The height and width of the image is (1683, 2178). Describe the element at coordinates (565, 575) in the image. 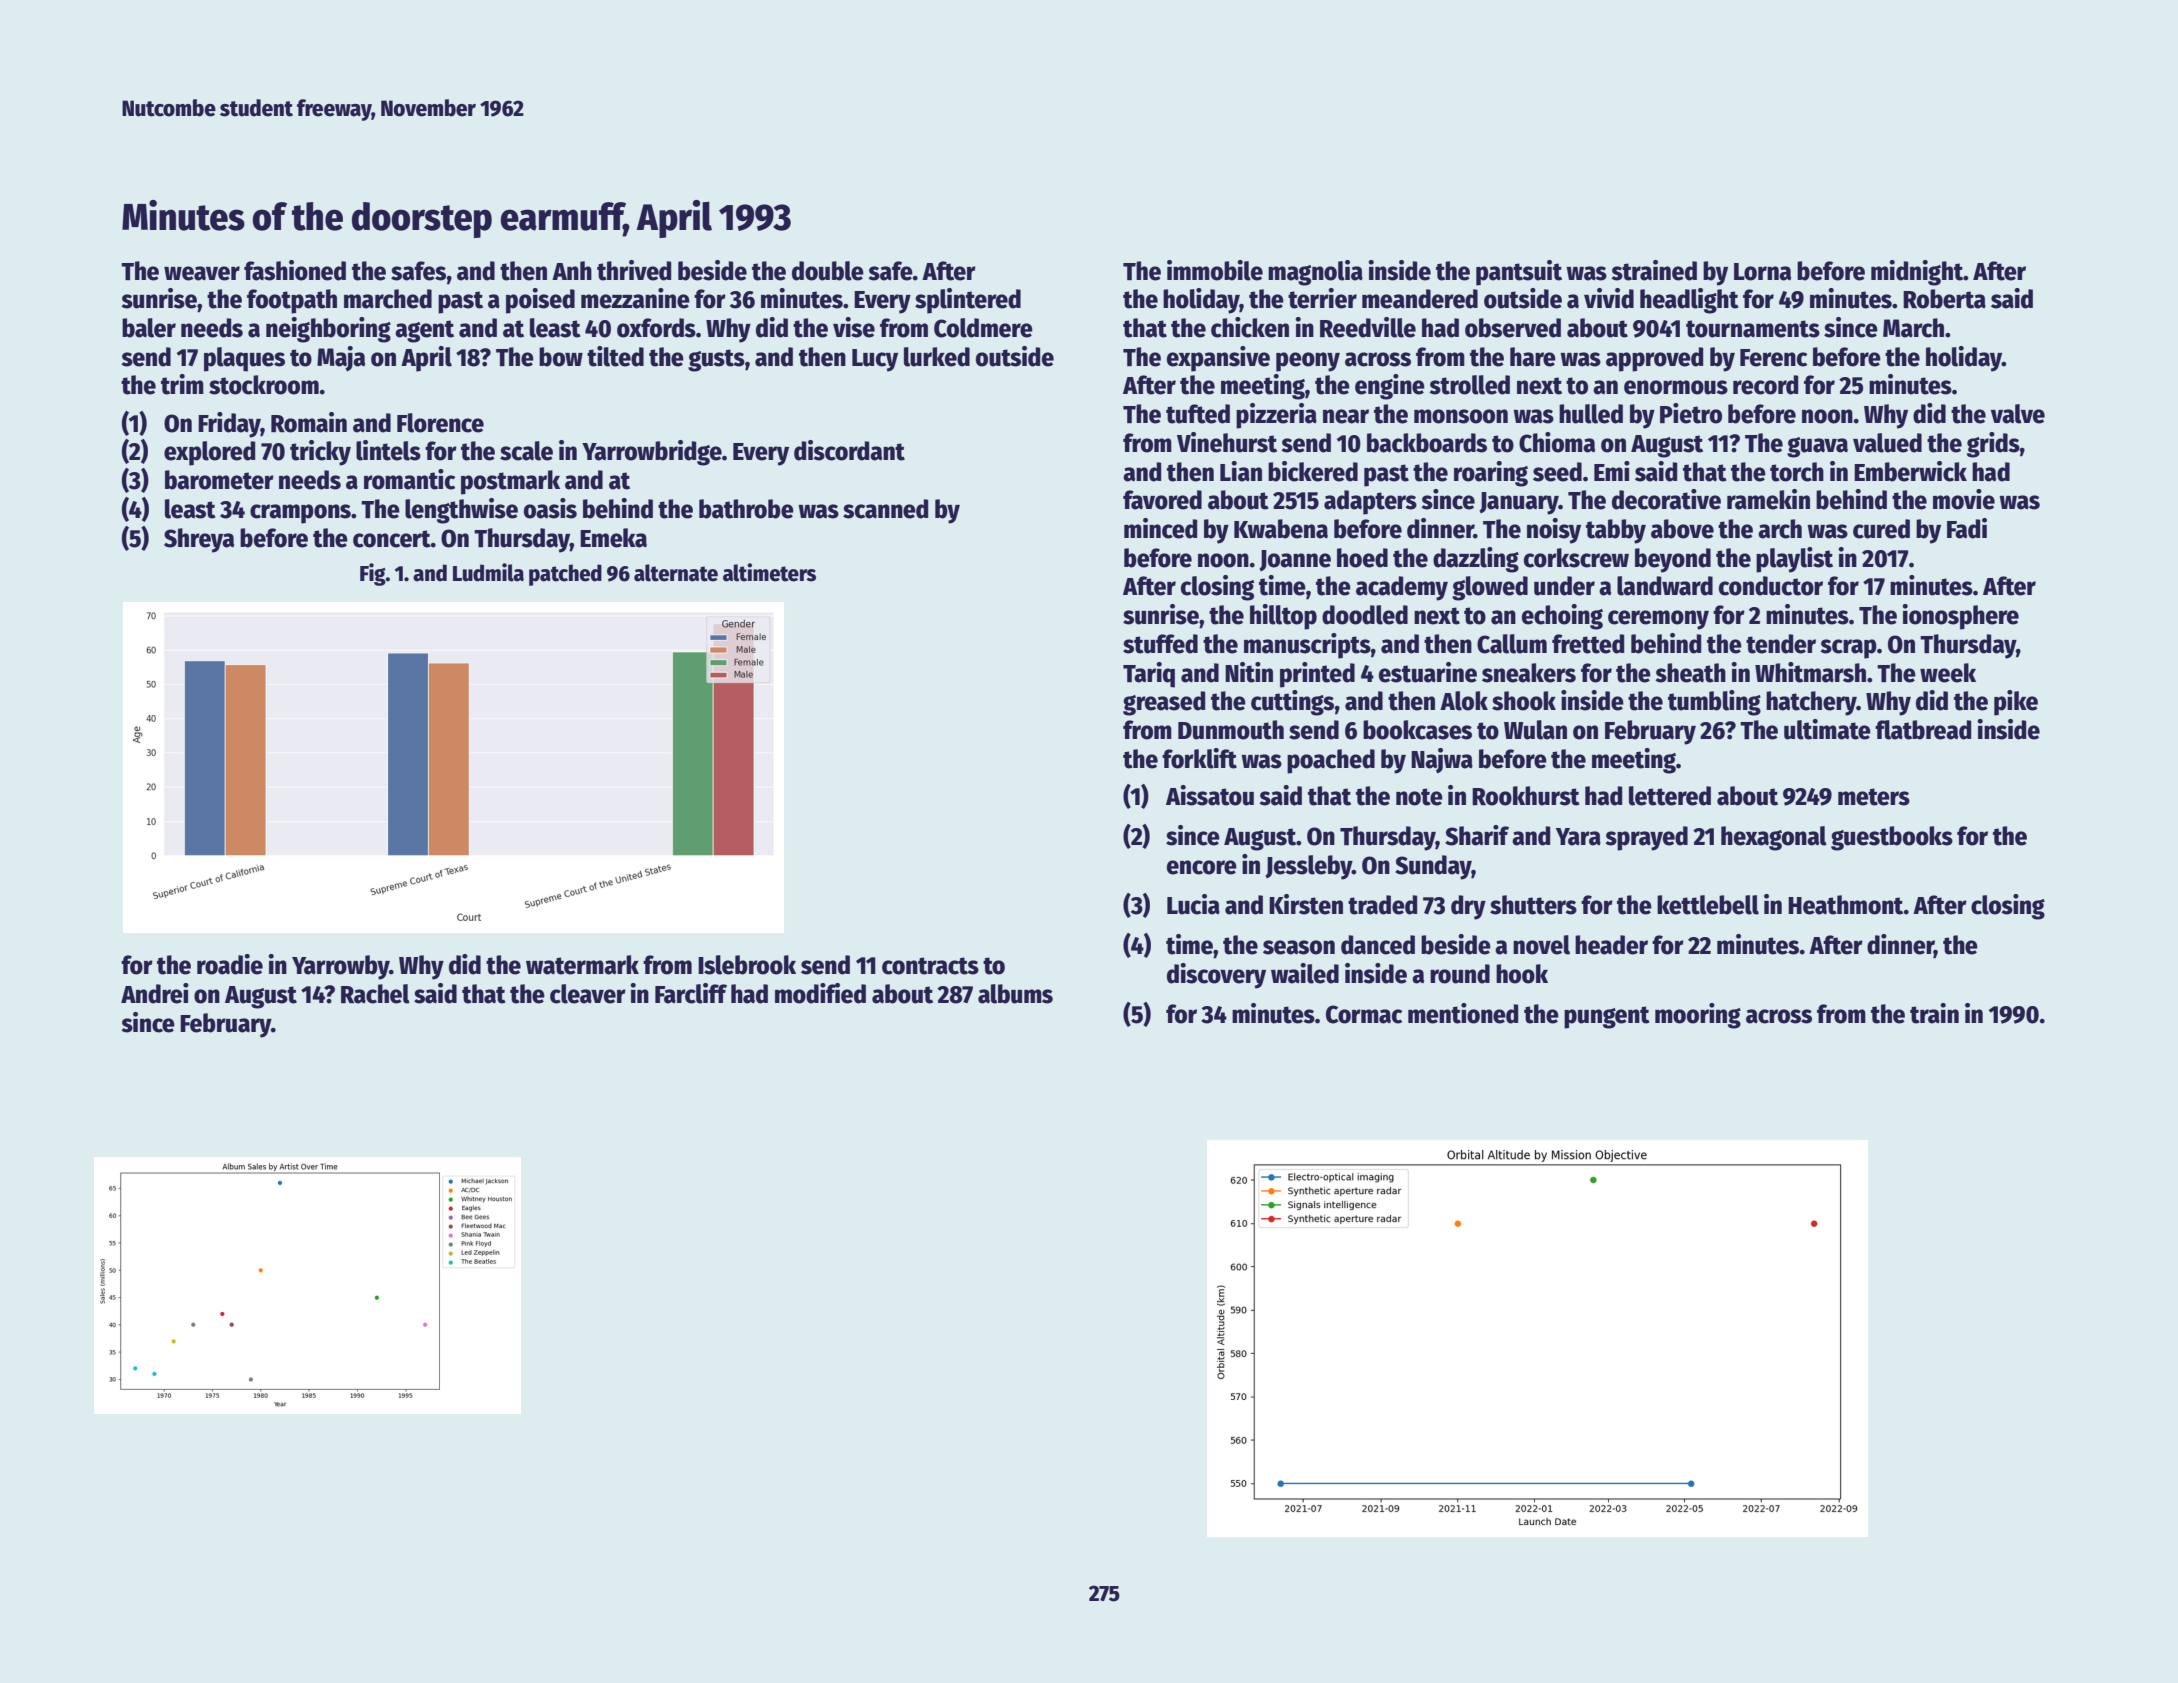

I see `patched` at that location.
